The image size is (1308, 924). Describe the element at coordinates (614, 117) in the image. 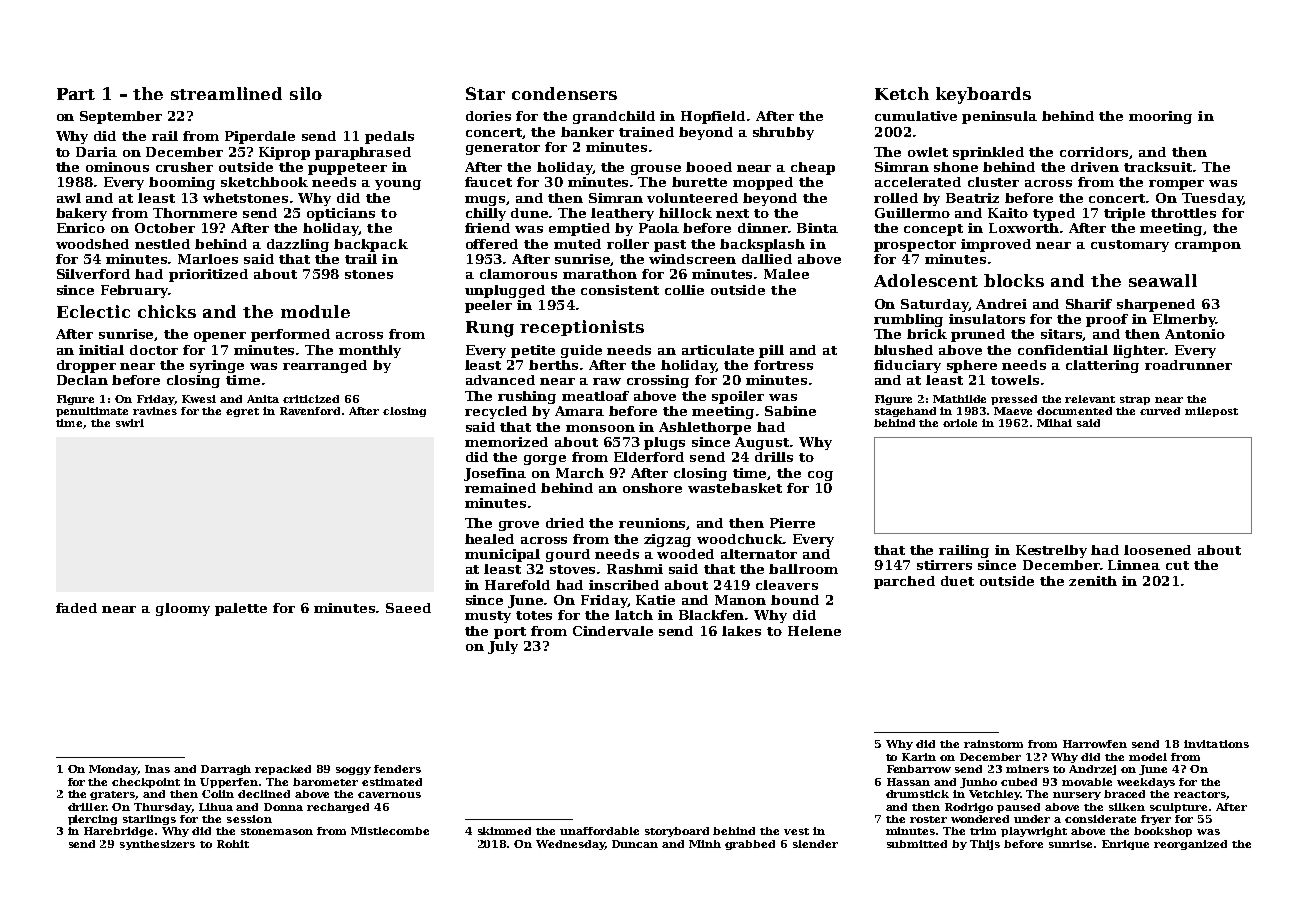

I see `grandchild` at that location.
